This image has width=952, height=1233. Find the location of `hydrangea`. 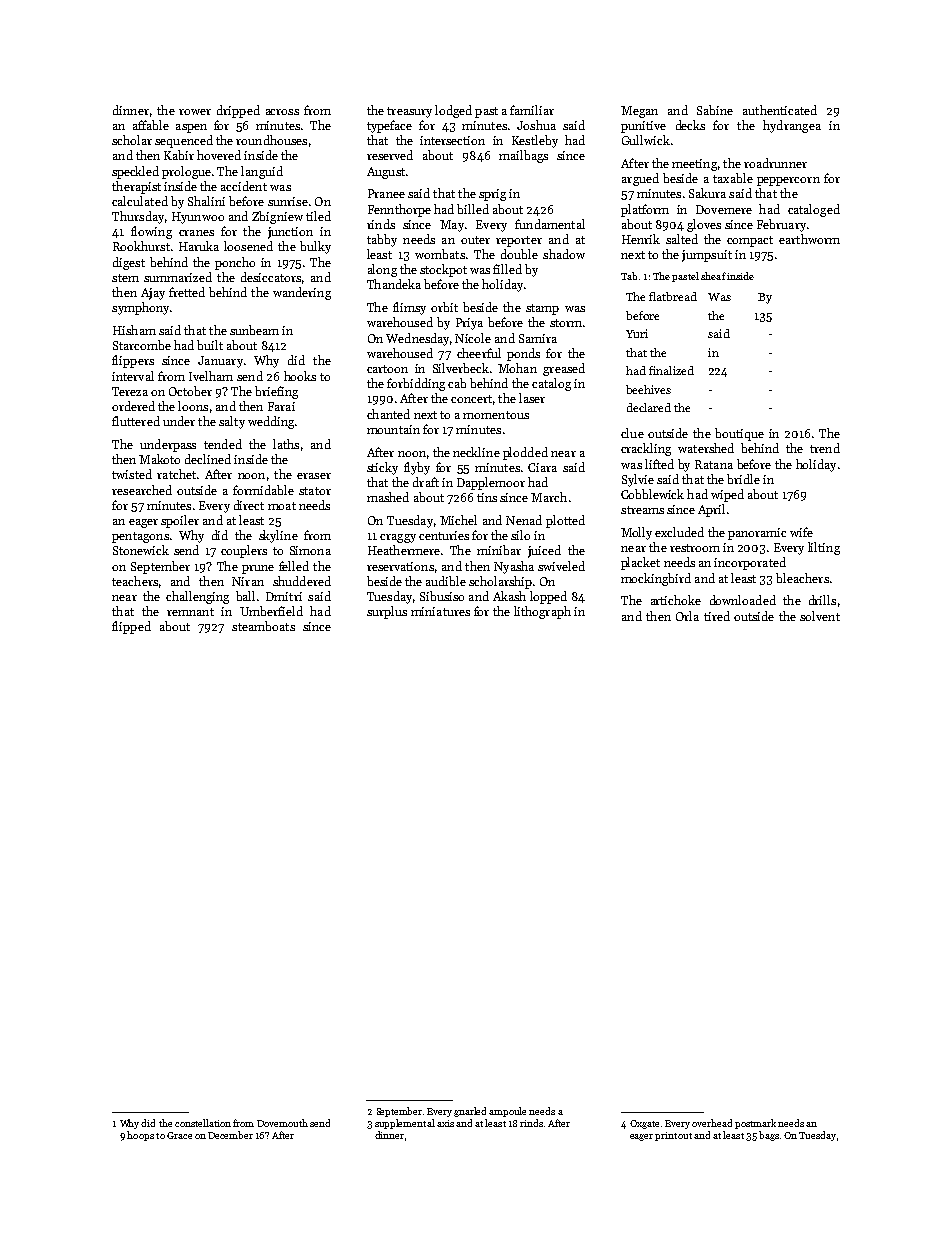

hydrangea is located at coordinates (792, 126).
